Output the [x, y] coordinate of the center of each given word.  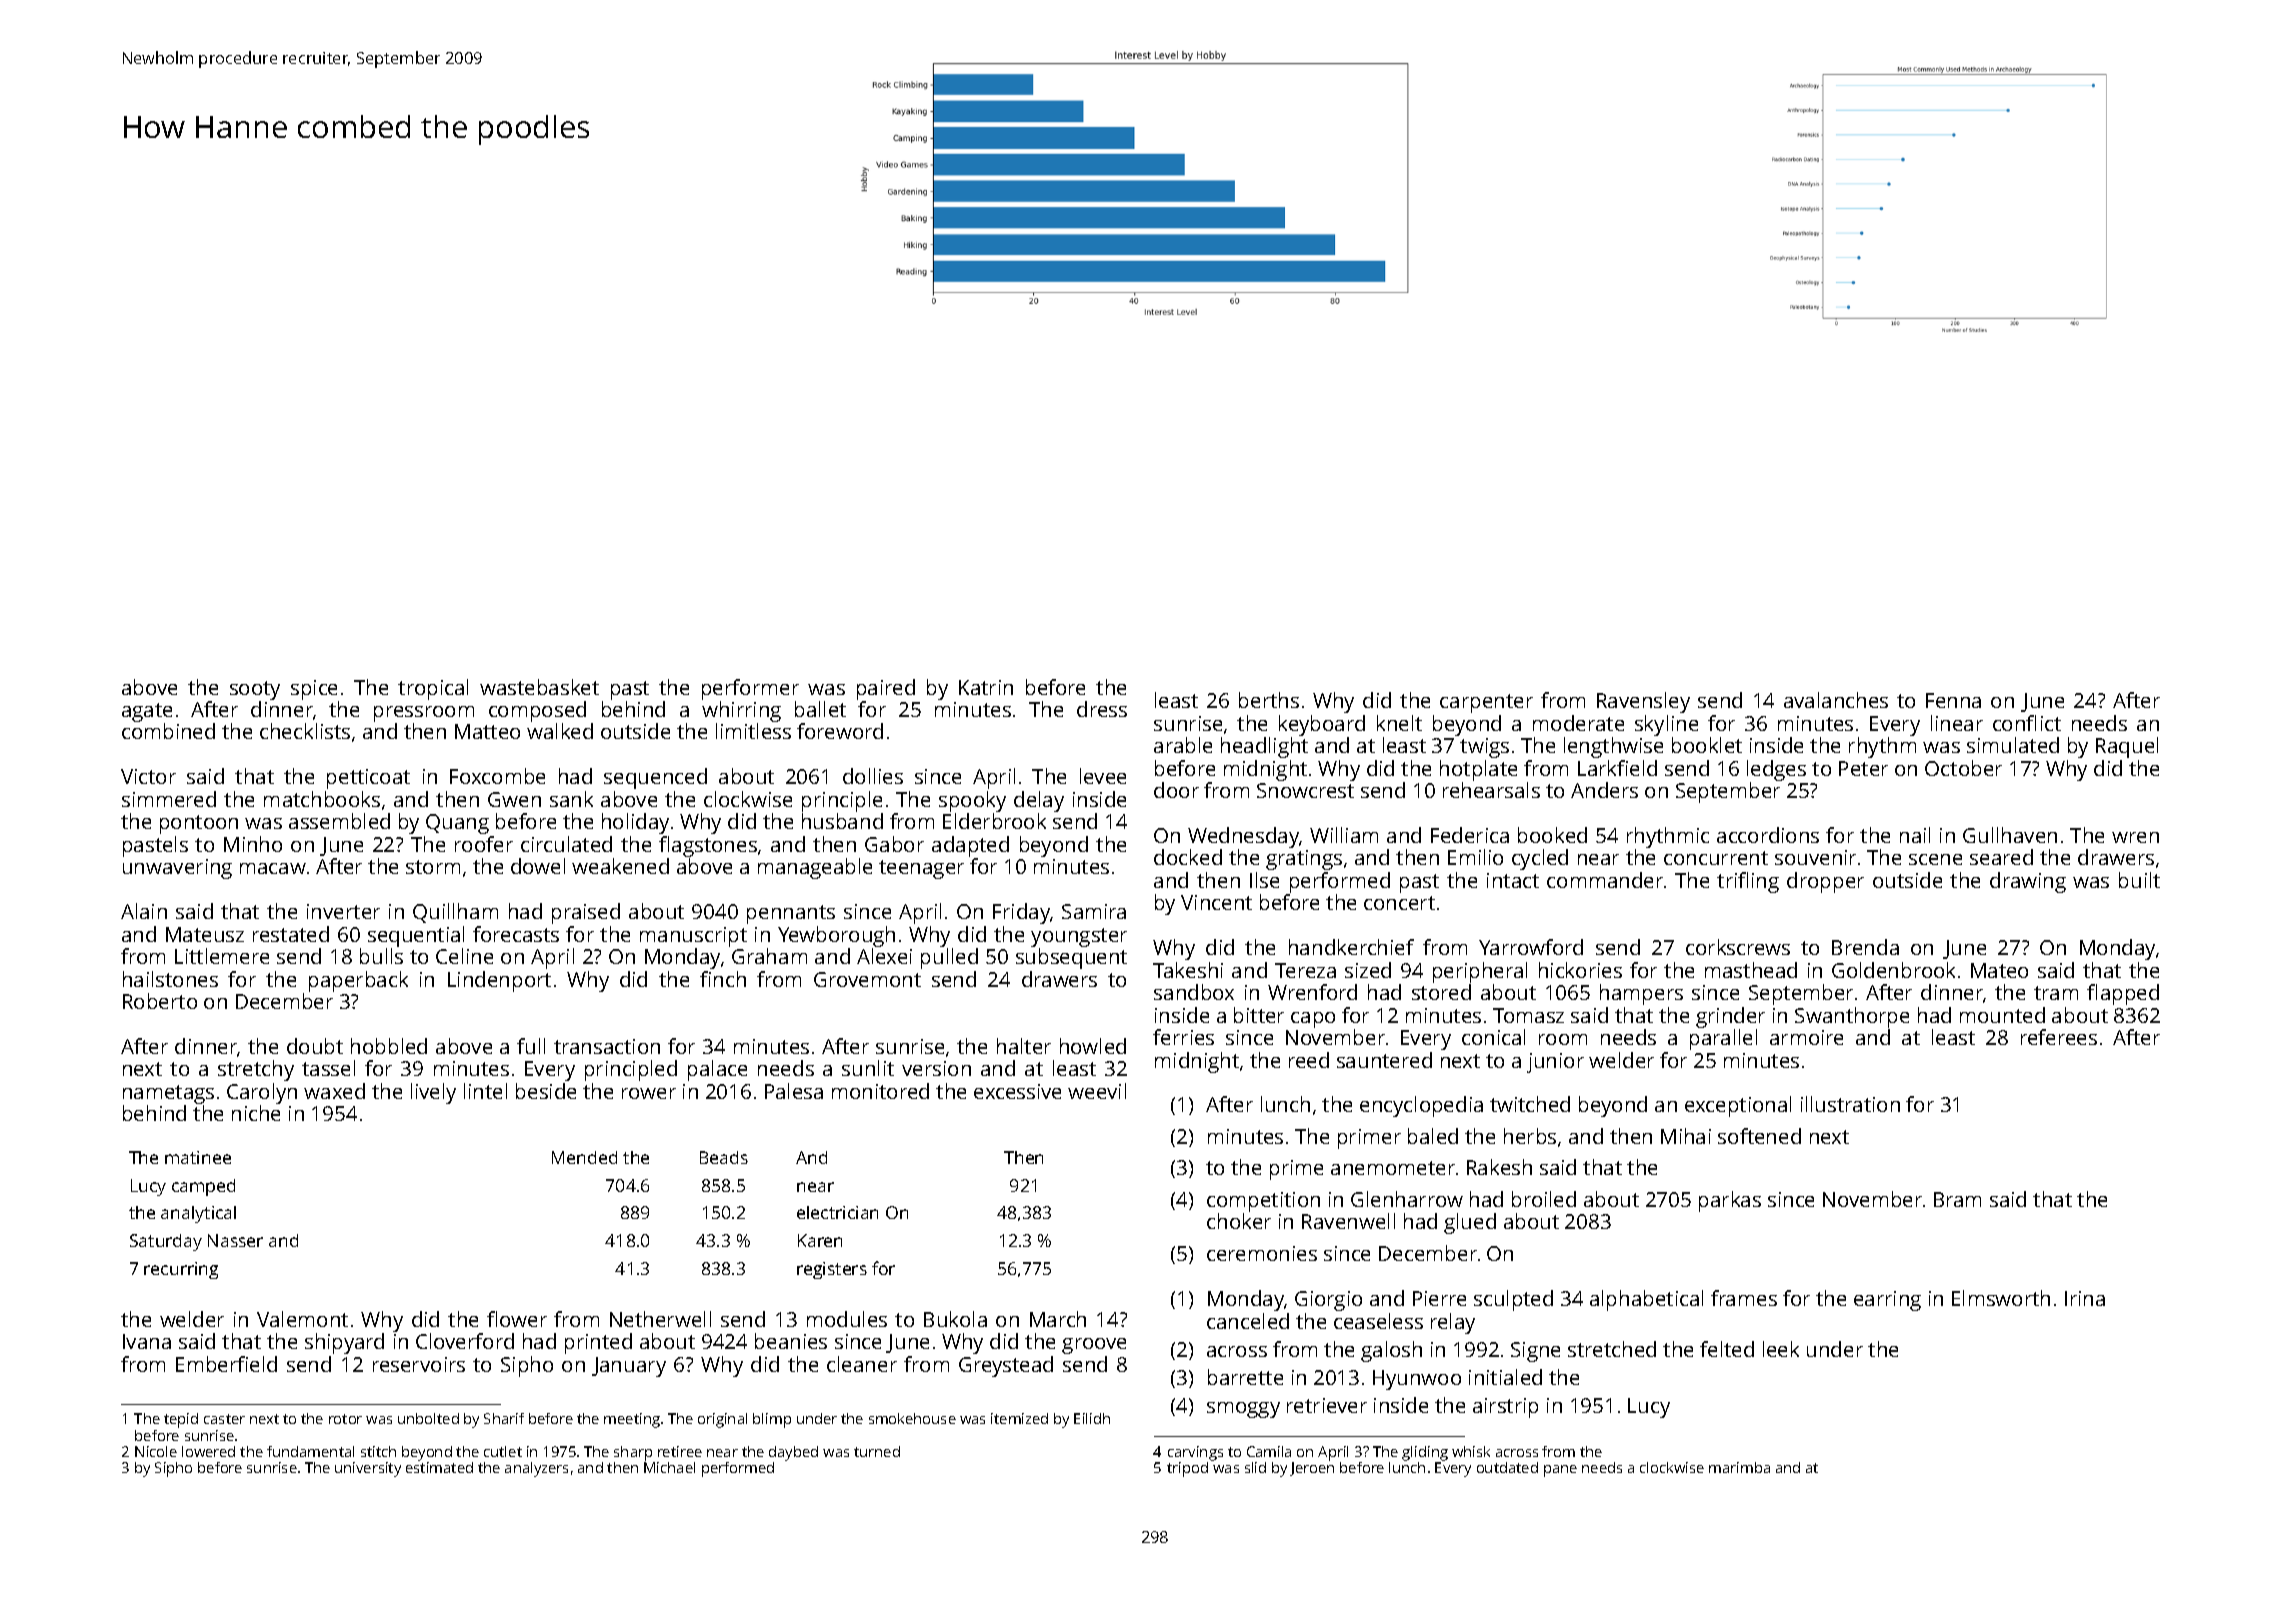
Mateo [1999, 970]
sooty [255, 690]
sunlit [868, 1068]
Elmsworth [2001, 1298]
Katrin [986, 687]
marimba [1739, 1467]
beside [546, 1091]
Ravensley [1643, 702]
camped [203, 1187]
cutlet [503, 1451]
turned [877, 1451]
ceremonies [1262, 1253]
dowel [538, 866]
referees [2059, 1037]
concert [1399, 903]
